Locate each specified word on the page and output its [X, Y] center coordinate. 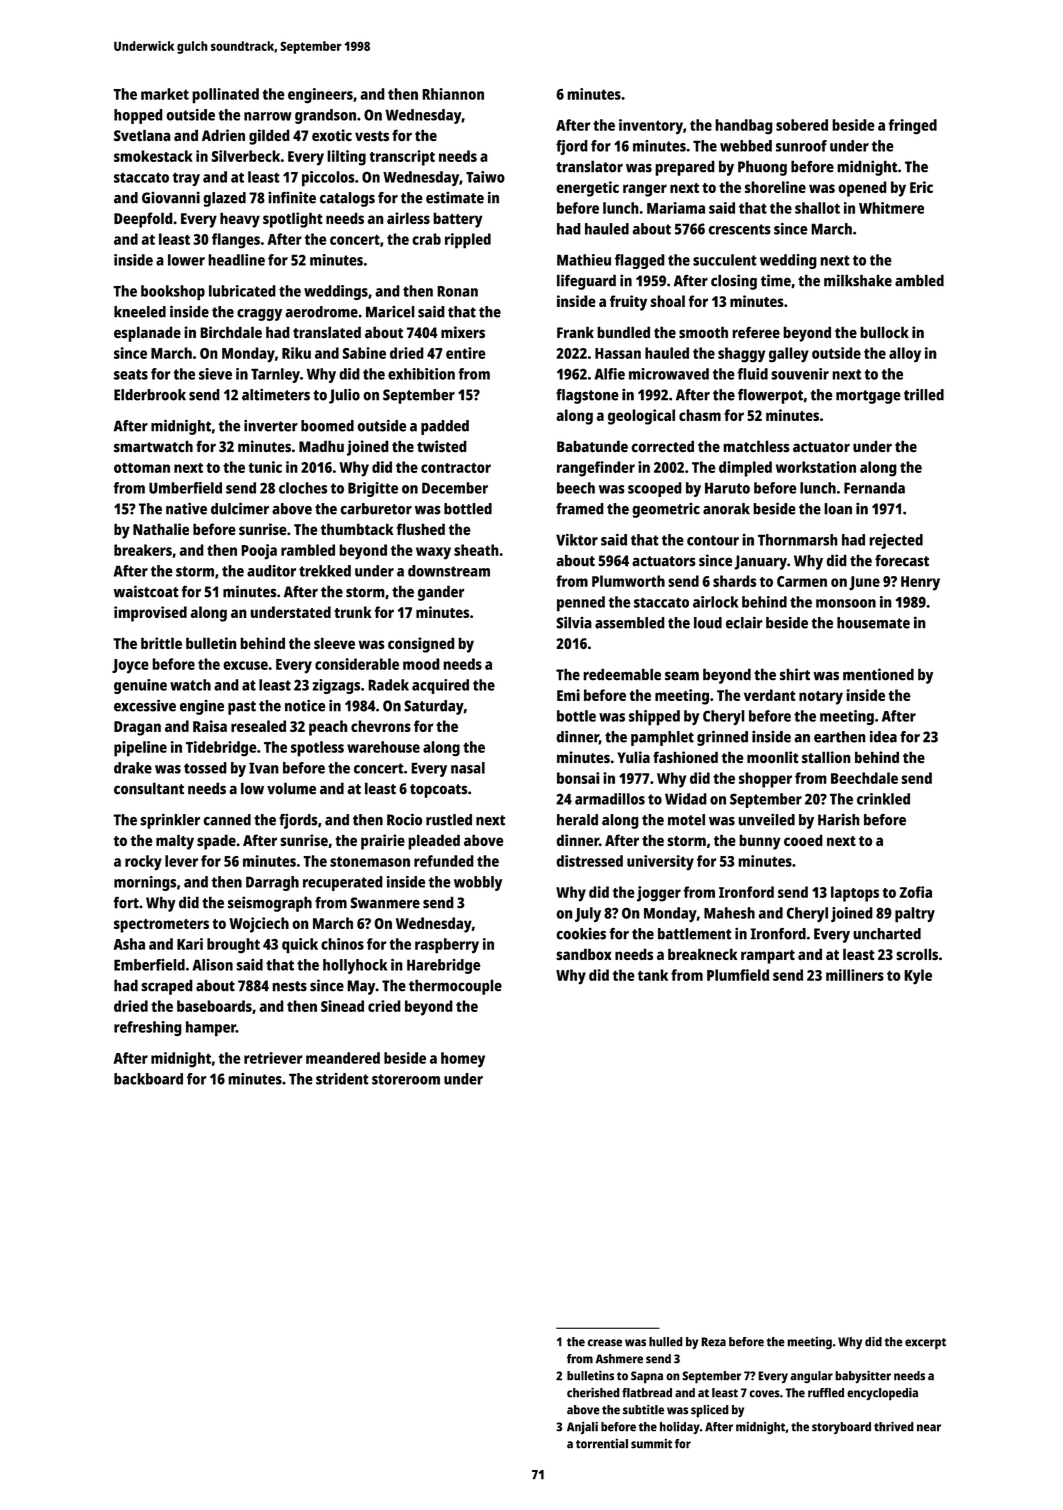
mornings [145, 883]
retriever [273, 1058]
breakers [143, 550]
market [165, 94]
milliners [855, 975]
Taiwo [485, 177]
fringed [913, 126]
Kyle [918, 977]
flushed [421, 529]
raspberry [447, 946]
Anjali [582, 1428]
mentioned [878, 674]
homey [463, 1060]
